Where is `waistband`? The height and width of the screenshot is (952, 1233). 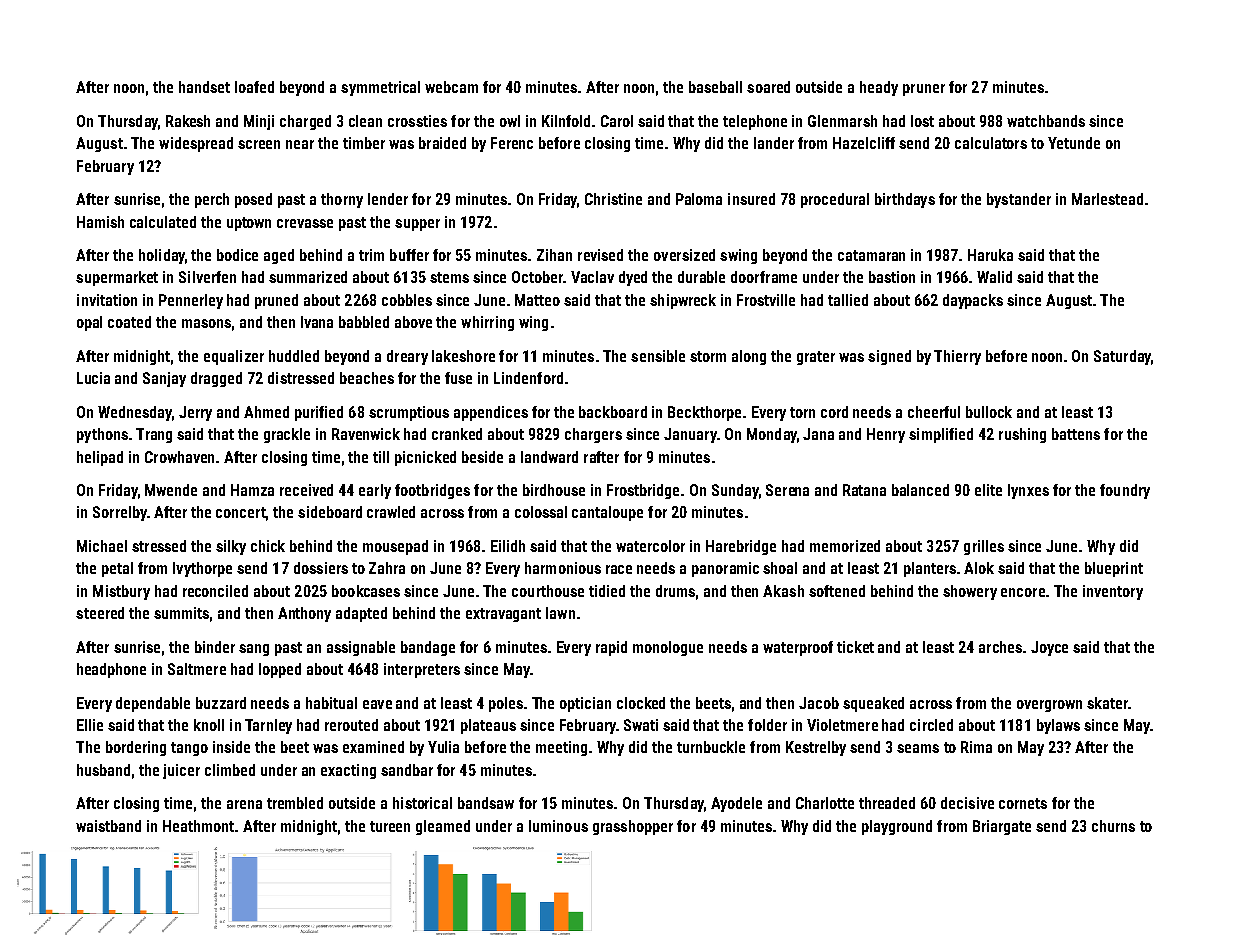
waistband is located at coordinates (108, 826).
